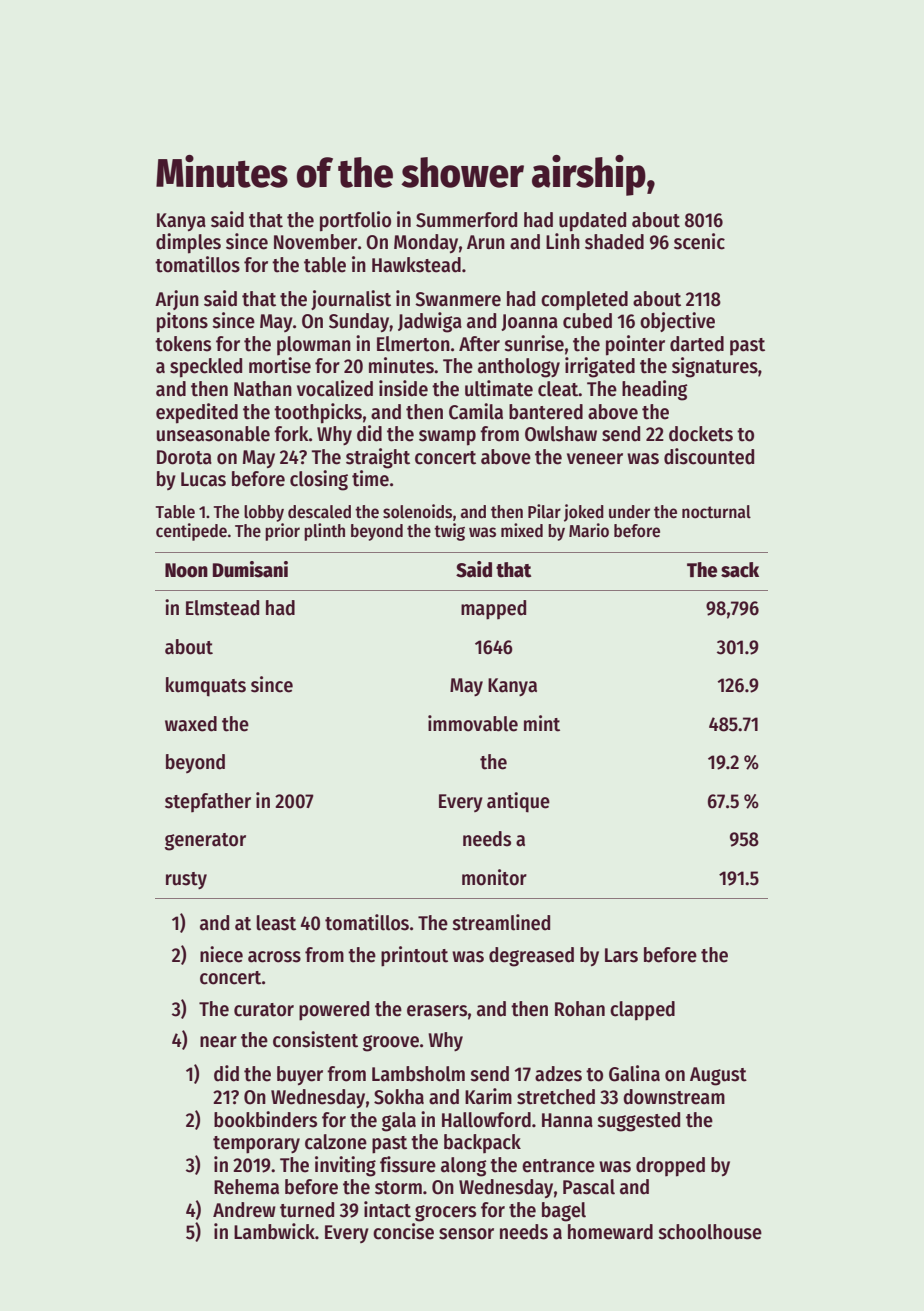 This image has height=1311, width=924. Describe the element at coordinates (592, 222) in the image. I see `updated` at that location.
